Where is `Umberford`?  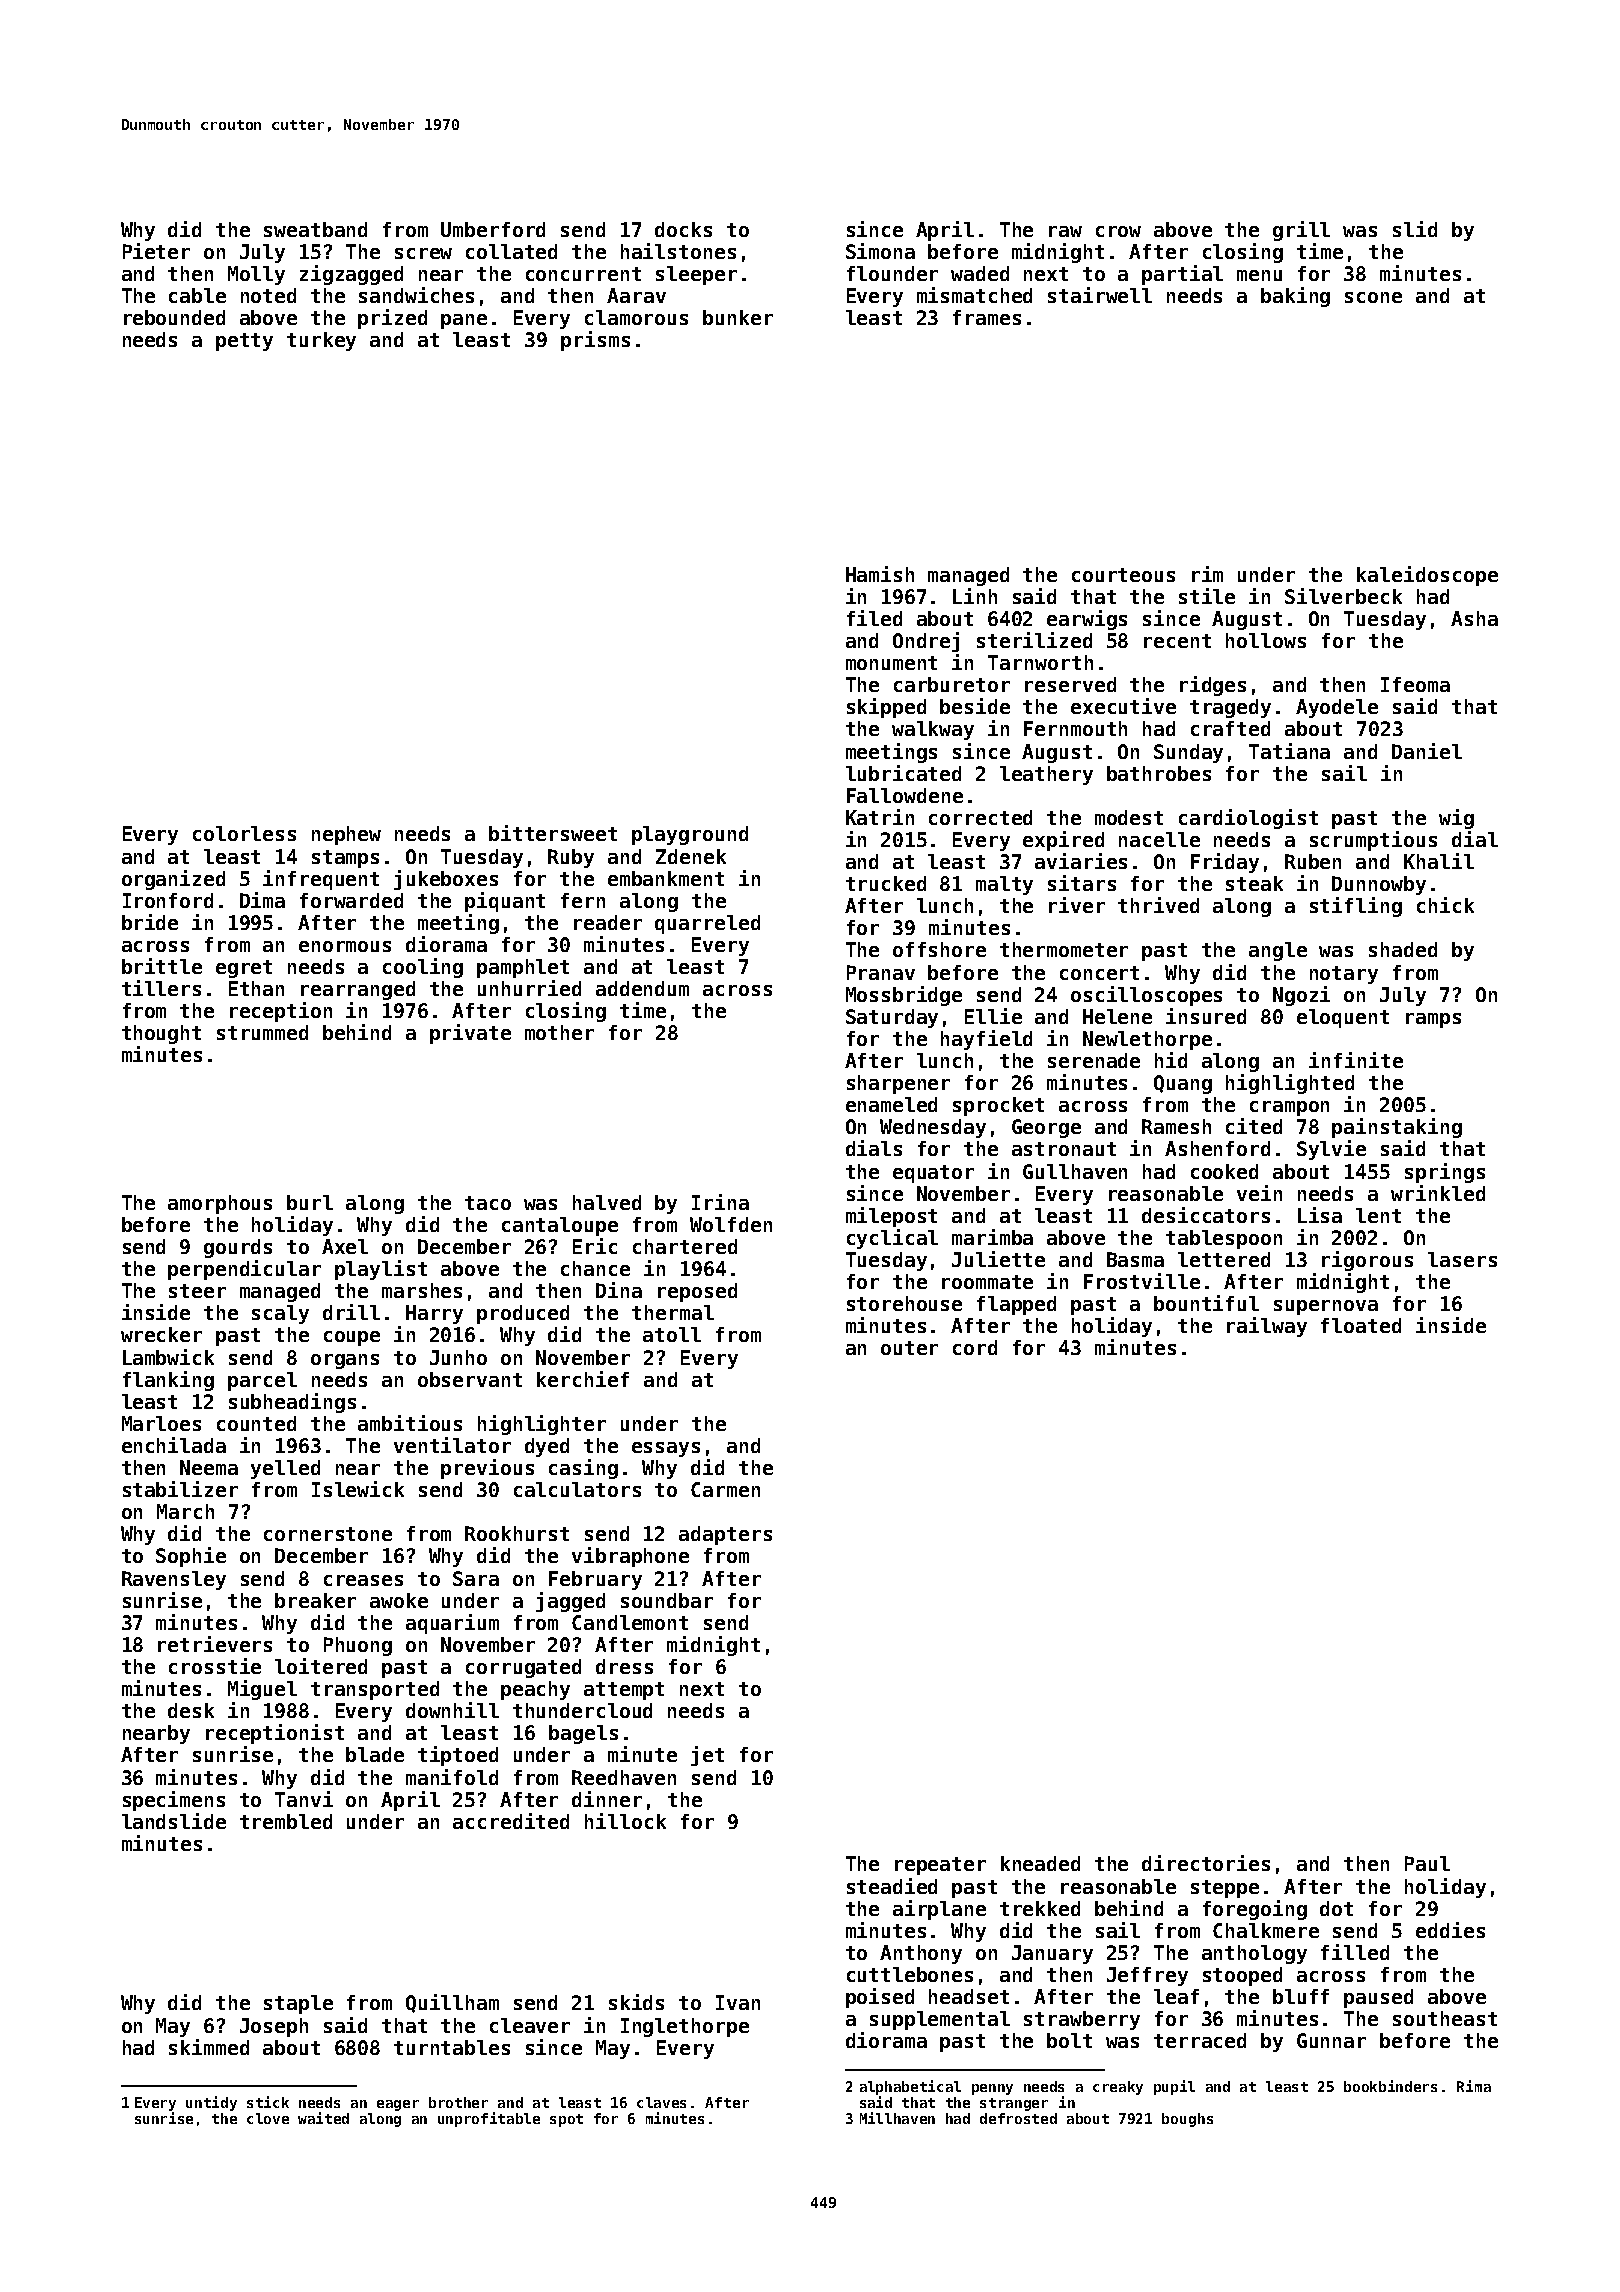
Umberford is located at coordinates (493, 229).
